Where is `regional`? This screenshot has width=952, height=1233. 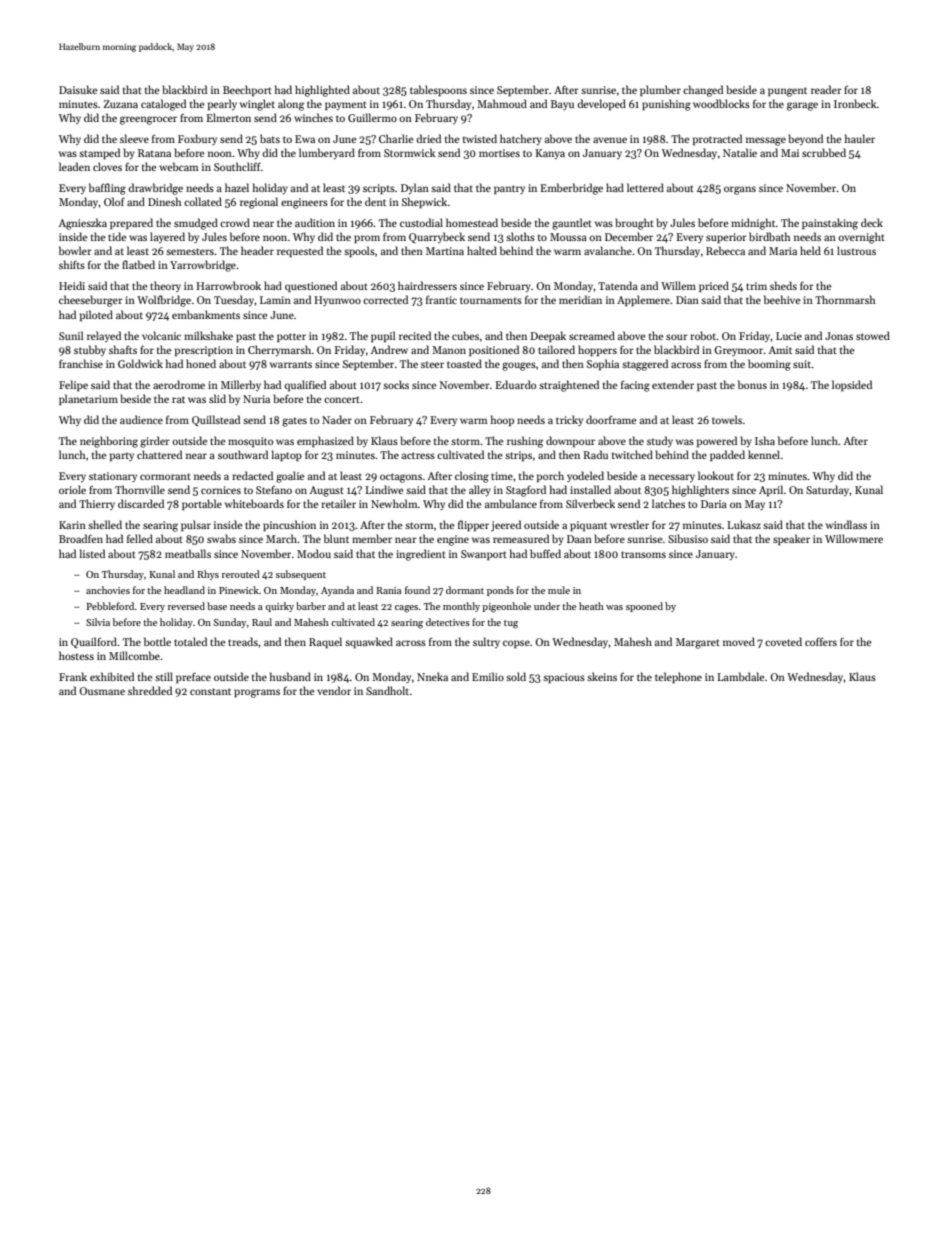 regional is located at coordinates (259, 203).
